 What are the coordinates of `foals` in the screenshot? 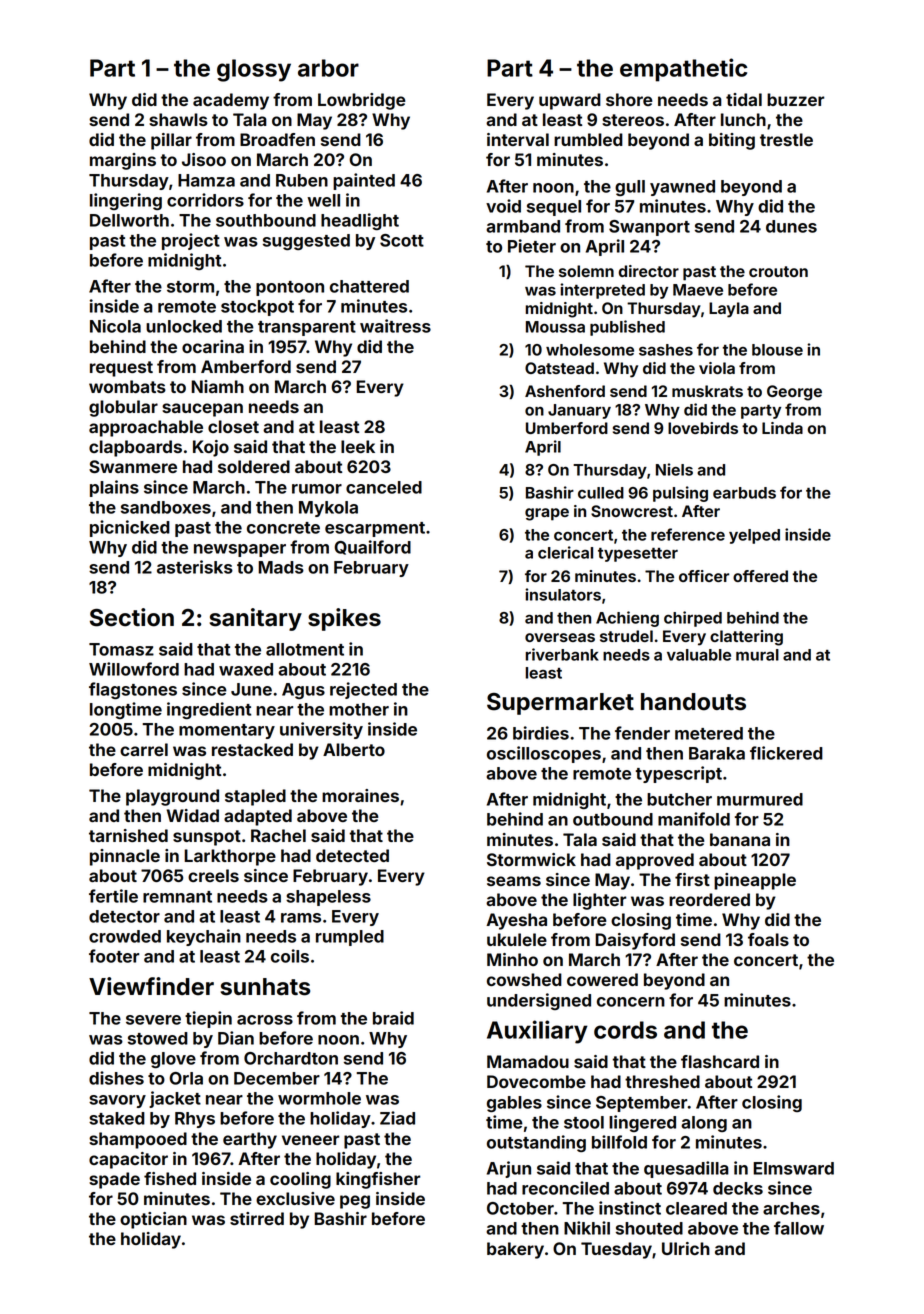 It's located at (768, 939).
